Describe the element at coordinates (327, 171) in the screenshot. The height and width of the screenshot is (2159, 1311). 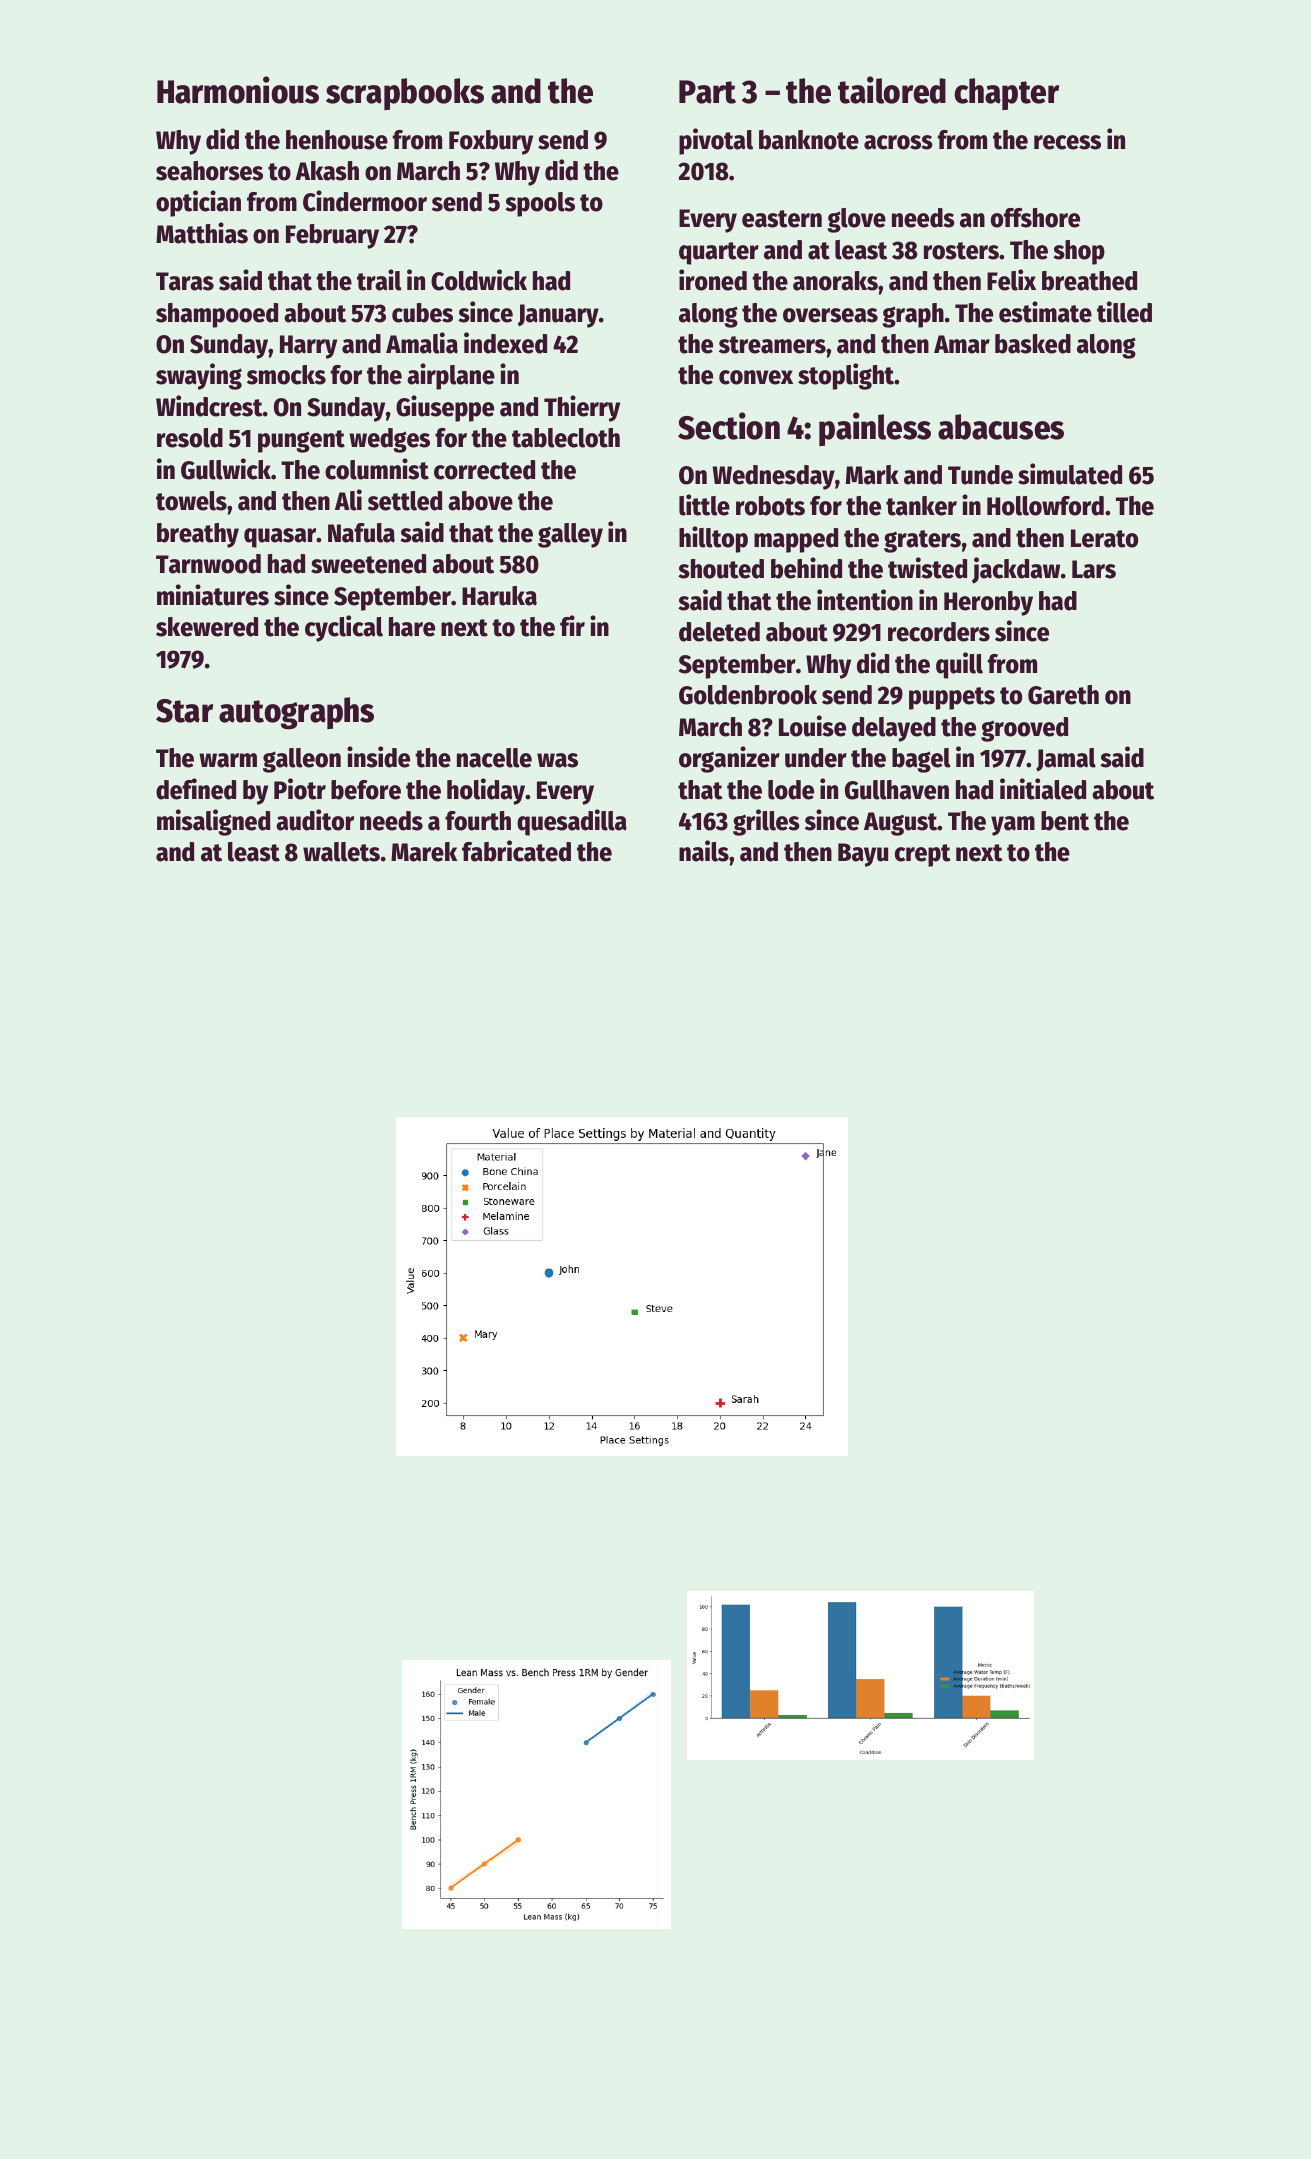
I see `Akash` at that location.
